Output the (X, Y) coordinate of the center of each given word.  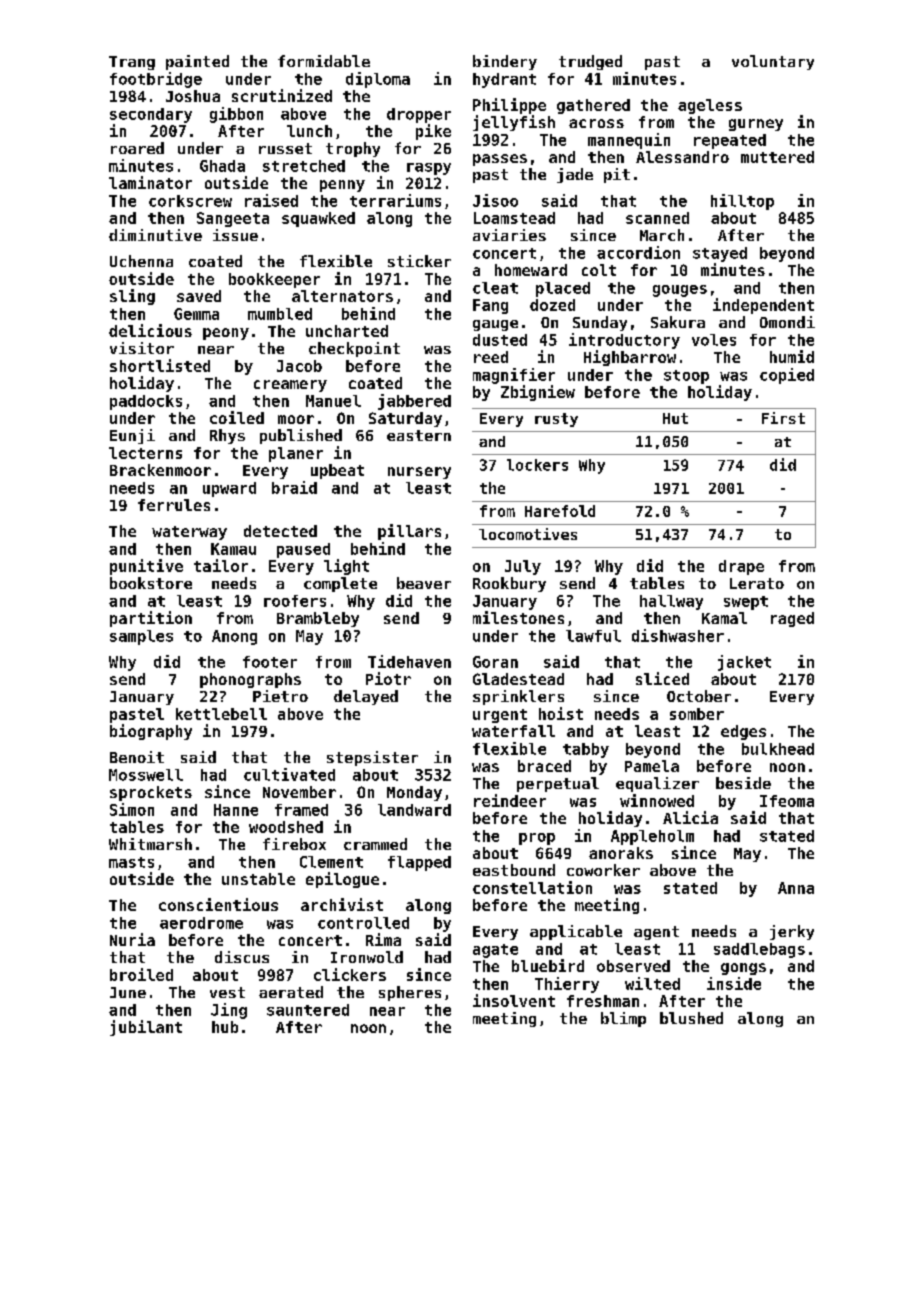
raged (792, 619)
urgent (500, 716)
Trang (132, 63)
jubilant (146, 1028)
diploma (378, 80)
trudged (590, 62)
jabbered (414, 402)
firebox (294, 844)
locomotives (528, 534)
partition (151, 619)
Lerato (757, 583)
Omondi (787, 322)
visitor (142, 348)
